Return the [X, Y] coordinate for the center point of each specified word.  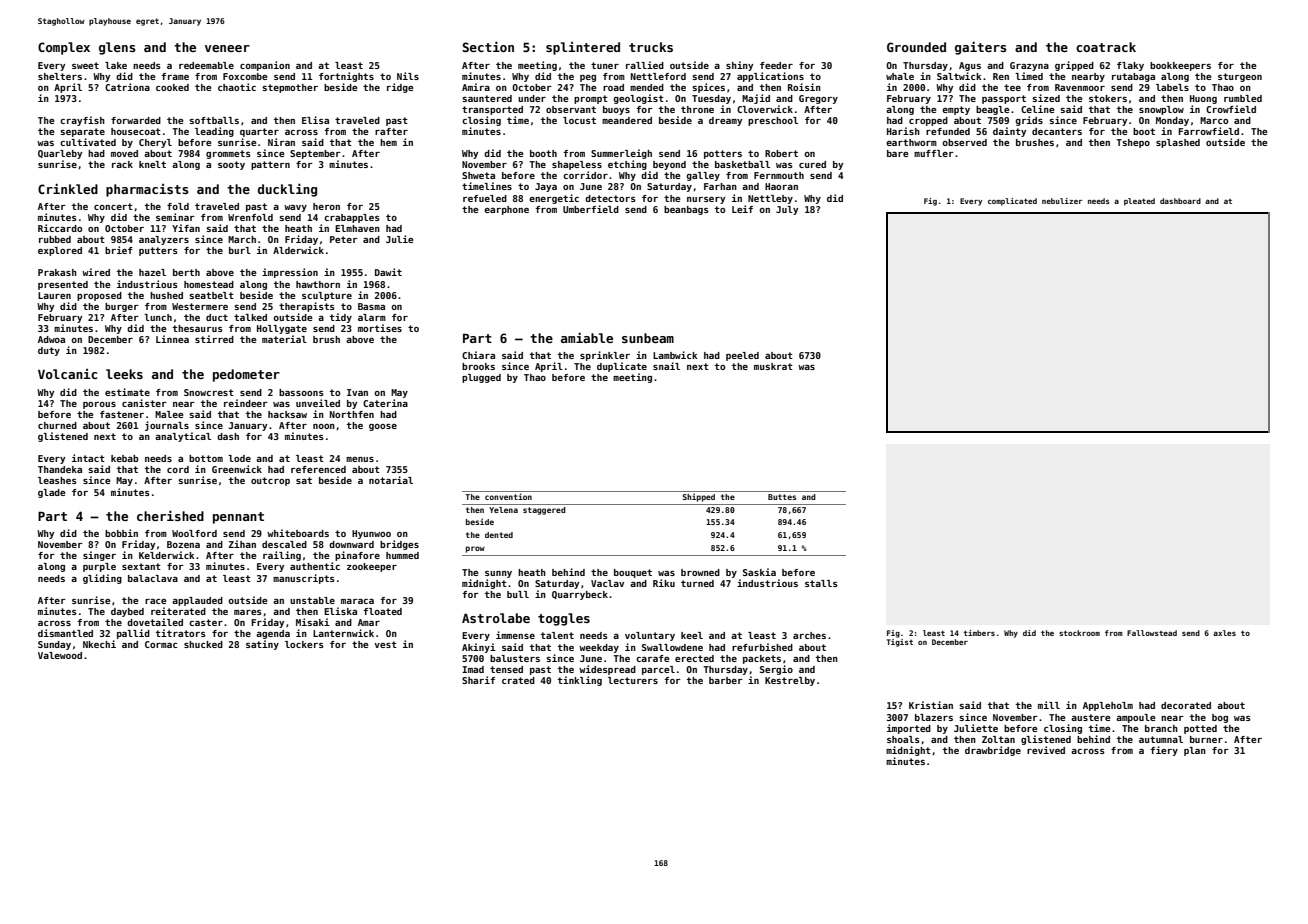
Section [488, 47]
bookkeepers [1180, 66]
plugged [481, 378]
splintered [583, 48]
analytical [183, 437]
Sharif [478, 680]
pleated [1139, 202]
